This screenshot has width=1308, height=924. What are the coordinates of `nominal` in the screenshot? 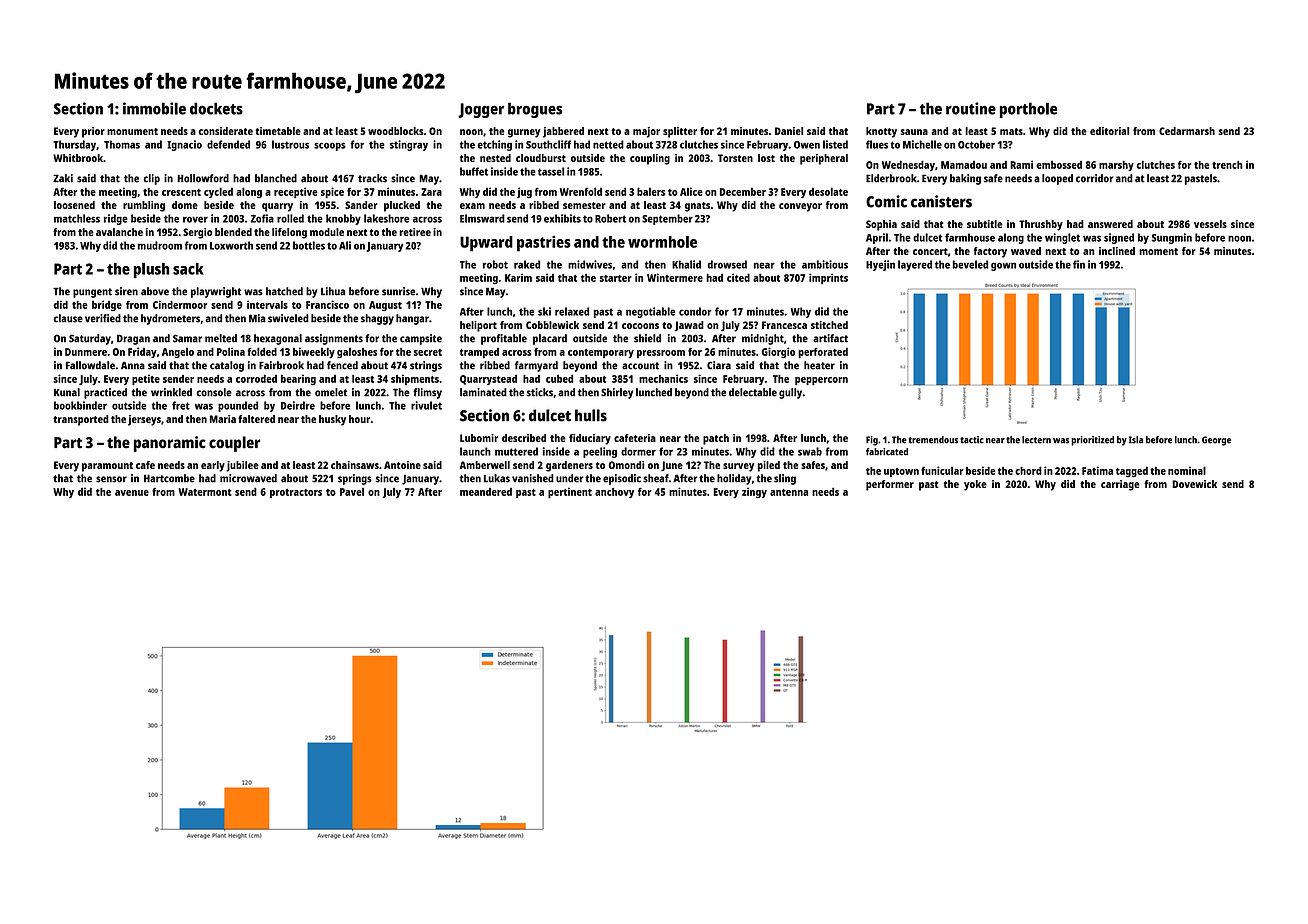 It's located at (1187, 470).
